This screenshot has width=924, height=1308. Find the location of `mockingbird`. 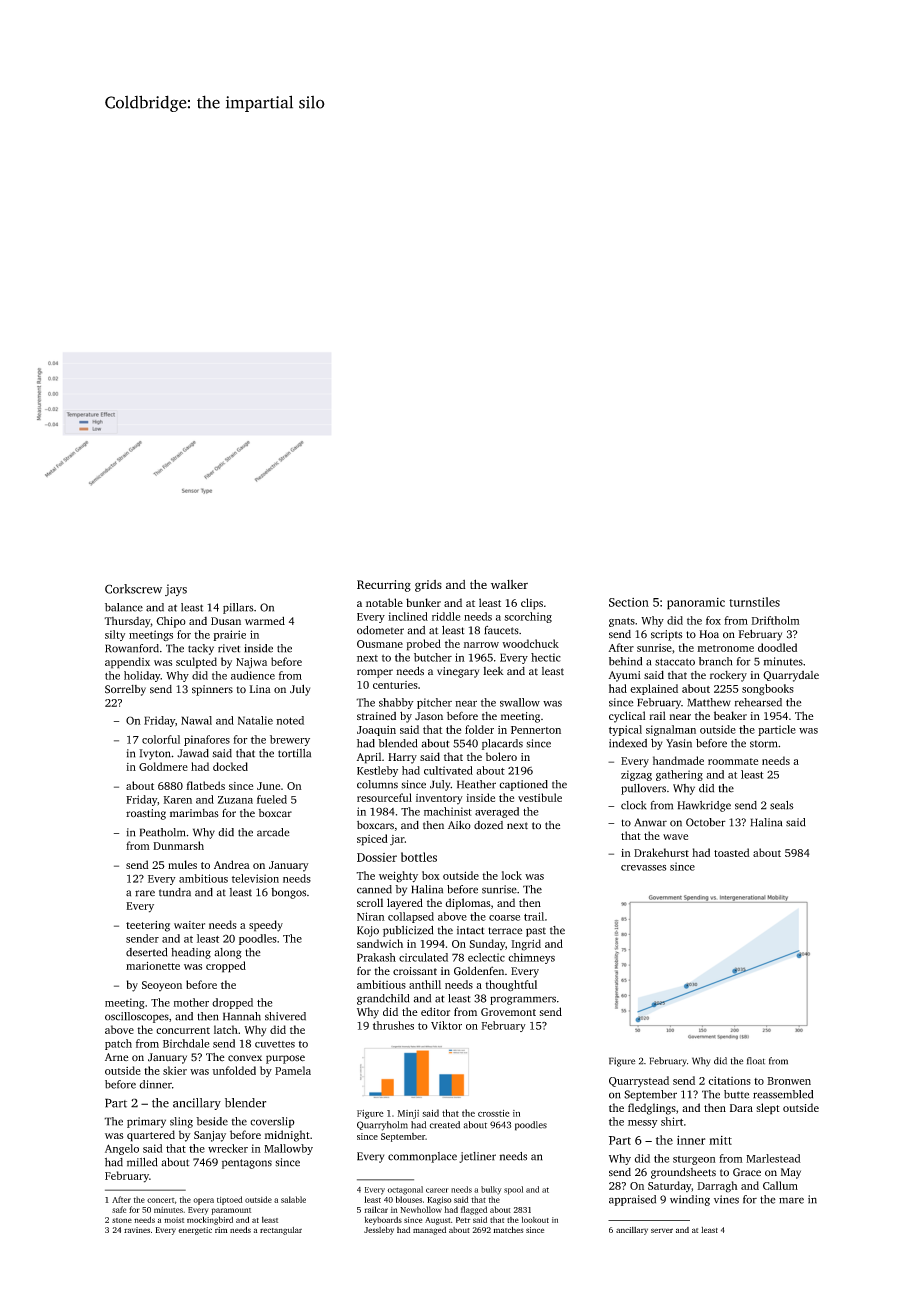

mockingbird is located at coordinates (210, 1220).
